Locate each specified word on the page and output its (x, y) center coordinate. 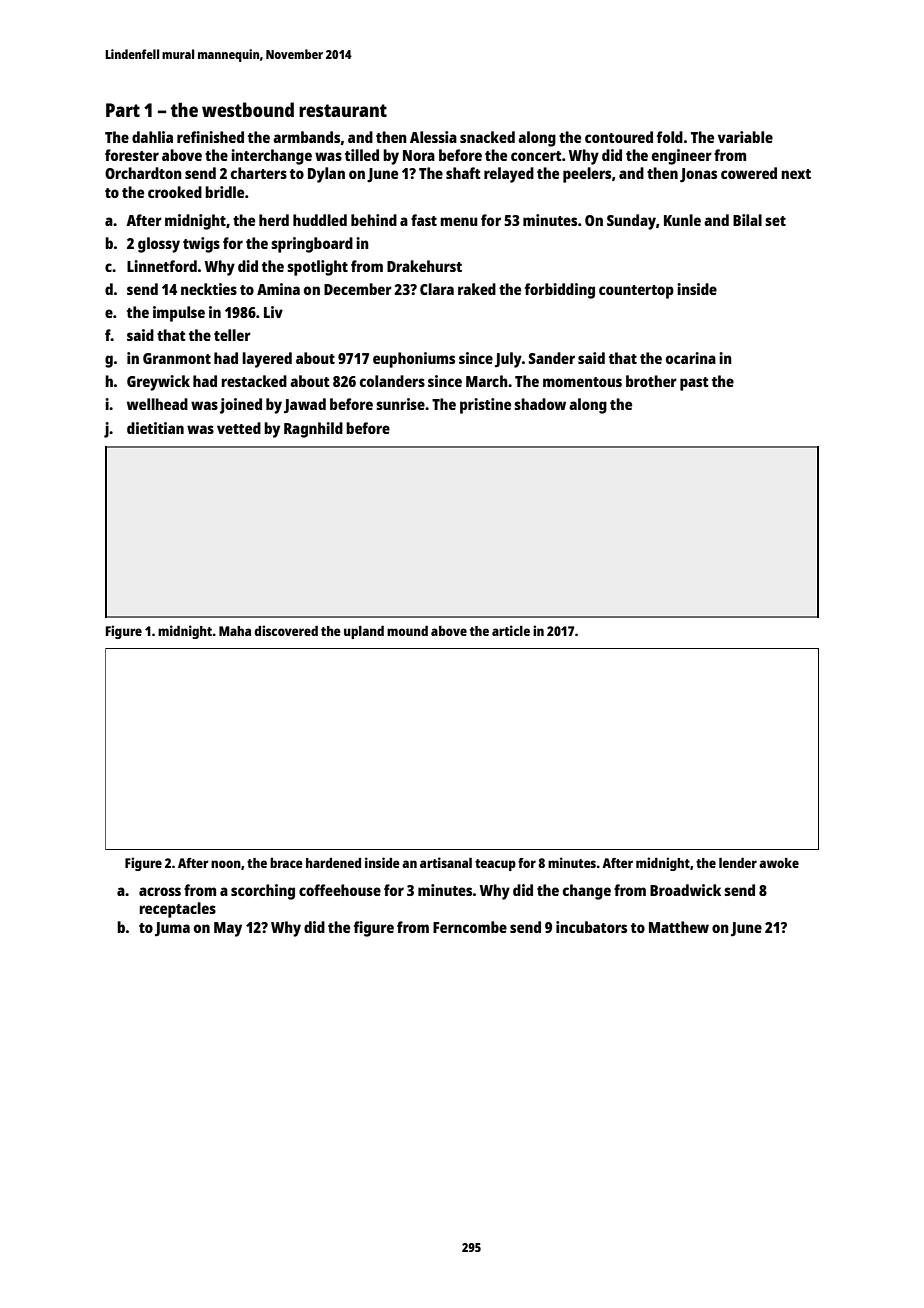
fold (670, 137)
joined (241, 406)
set (775, 221)
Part (123, 110)
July (508, 360)
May (228, 929)
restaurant (343, 110)
